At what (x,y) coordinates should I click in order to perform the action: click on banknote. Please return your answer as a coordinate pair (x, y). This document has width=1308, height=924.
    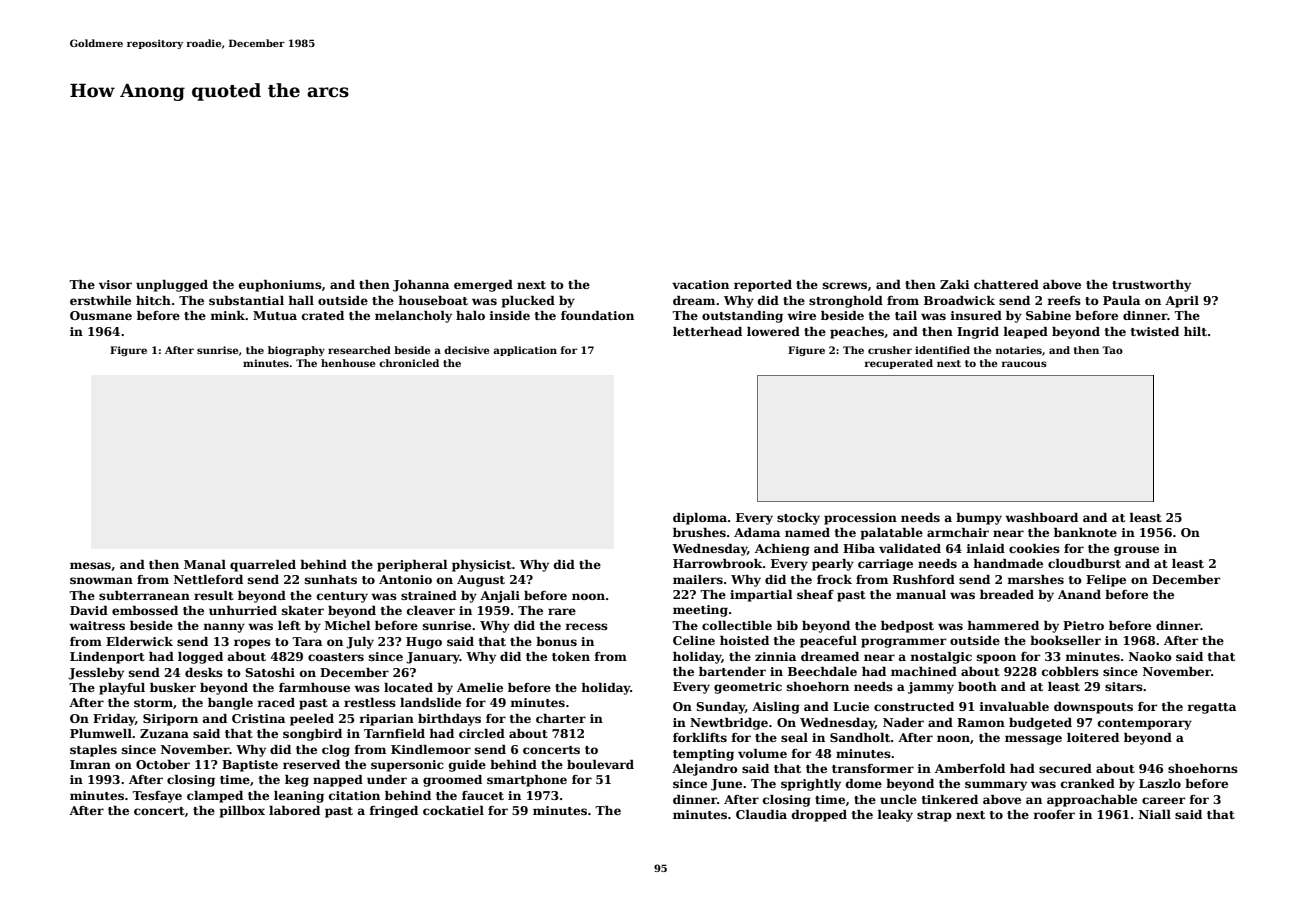
    Looking at the image, I should click on (1085, 532).
